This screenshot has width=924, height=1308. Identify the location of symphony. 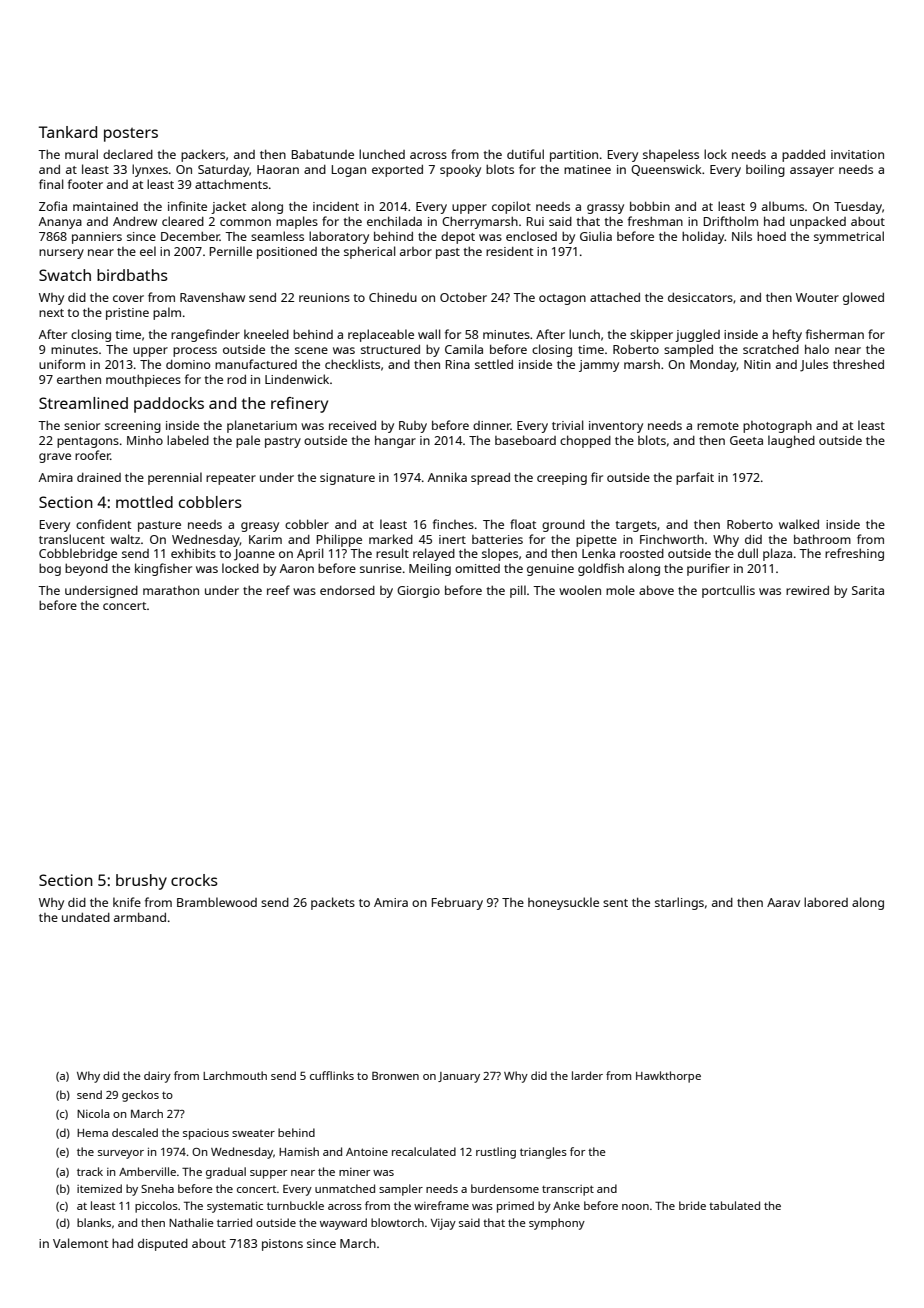
(557, 1224).
